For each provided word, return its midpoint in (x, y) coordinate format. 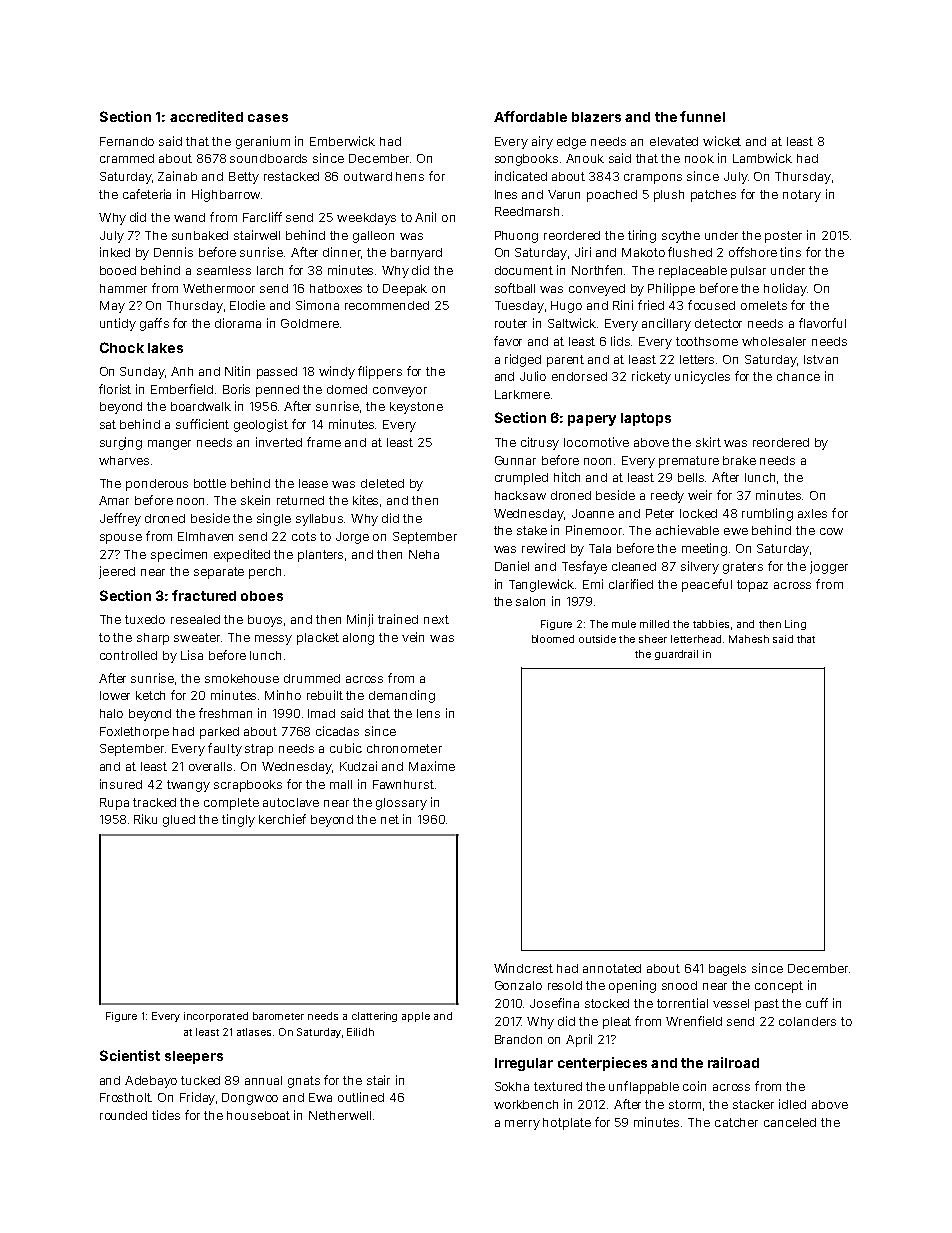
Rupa (114, 804)
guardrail (676, 655)
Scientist (130, 1055)
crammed (127, 158)
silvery (700, 567)
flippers (380, 372)
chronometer (404, 748)
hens (410, 176)
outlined (361, 1097)
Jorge (352, 538)
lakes (165, 348)
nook (699, 158)
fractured (204, 595)
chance (798, 376)
